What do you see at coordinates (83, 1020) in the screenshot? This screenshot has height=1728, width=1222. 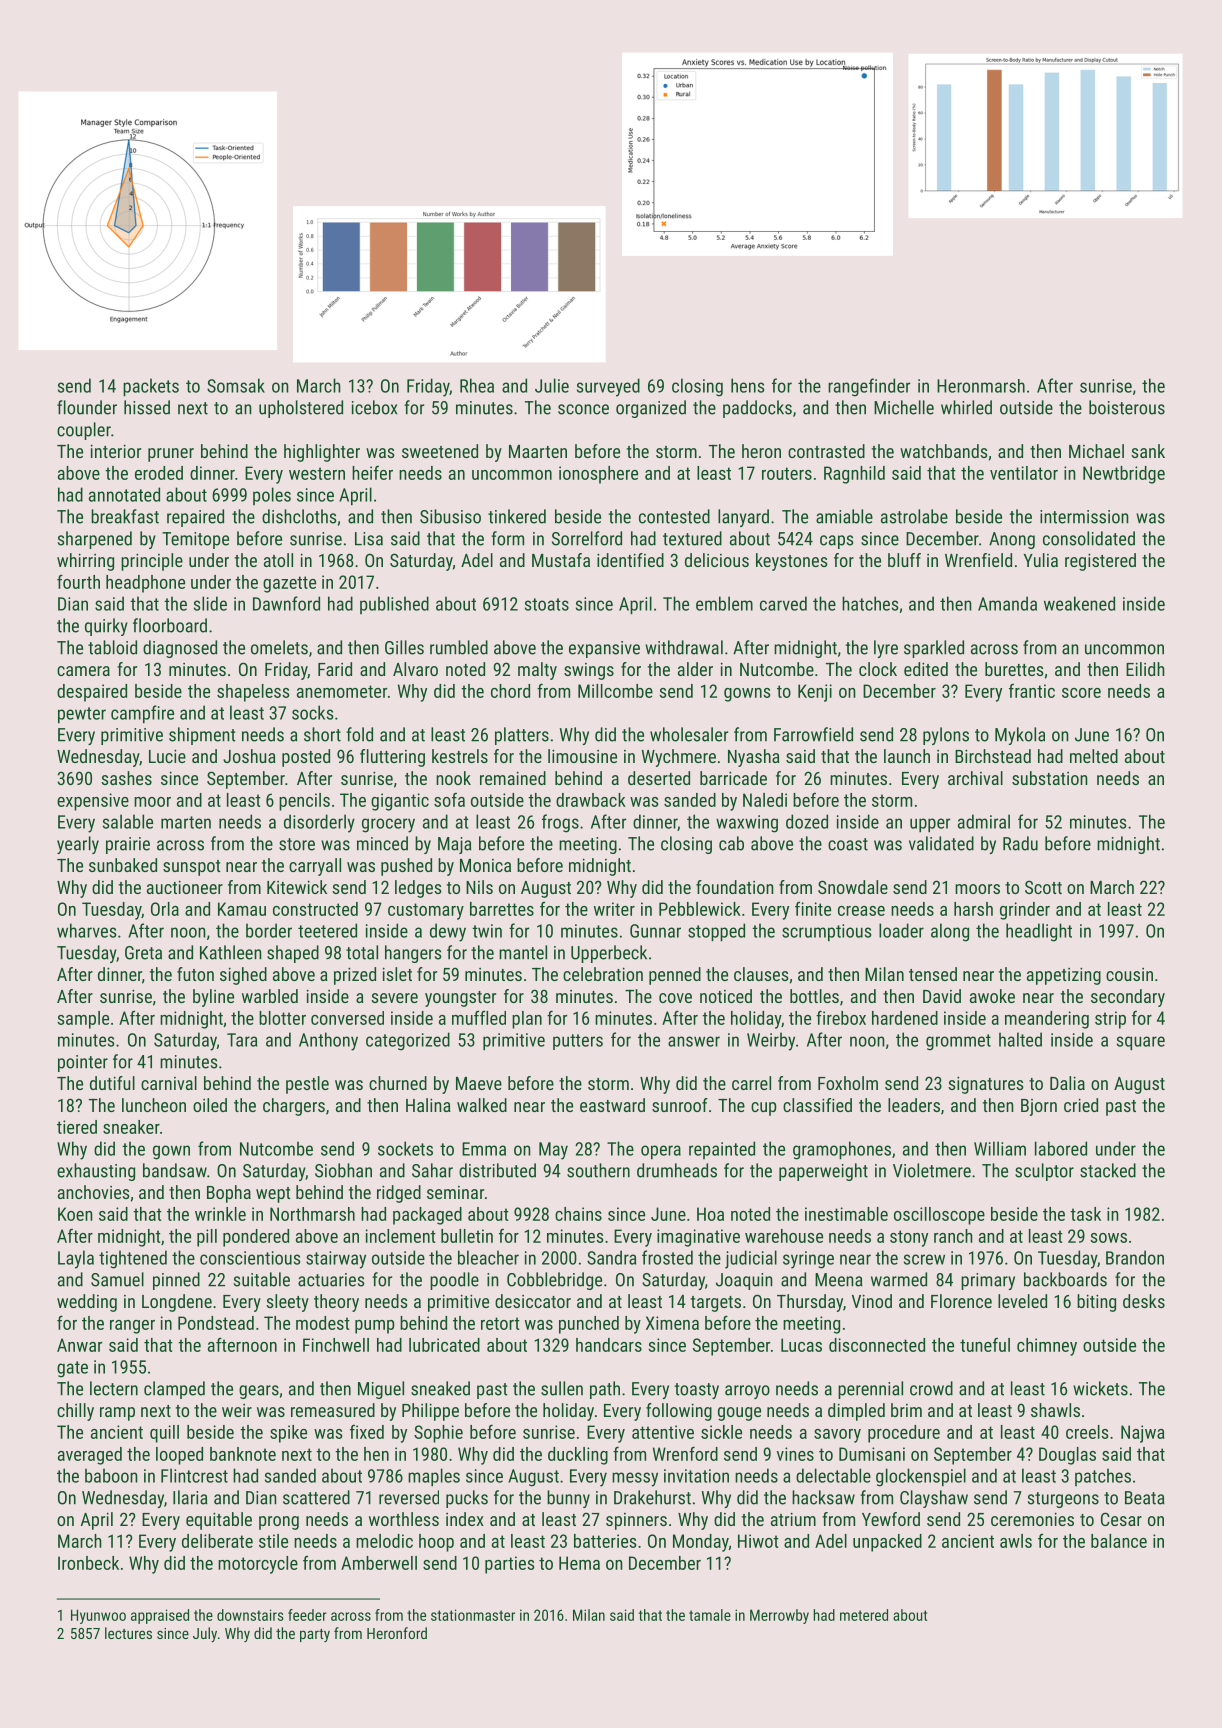 I see `sample` at bounding box center [83, 1020].
